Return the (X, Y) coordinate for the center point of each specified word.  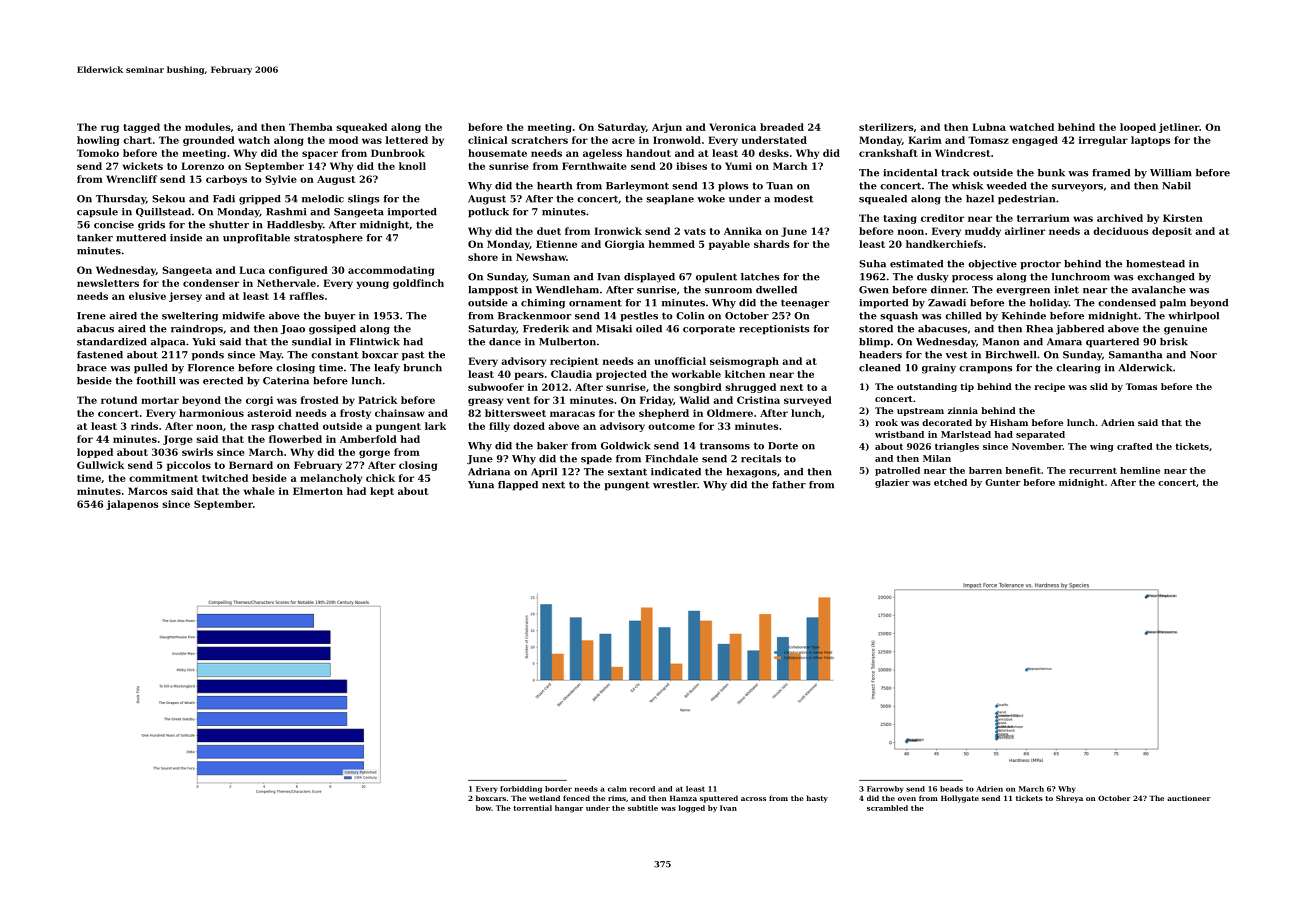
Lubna (989, 127)
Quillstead (163, 212)
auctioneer (1189, 798)
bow (483, 808)
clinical (488, 140)
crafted (1135, 446)
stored (876, 329)
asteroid (269, 413)
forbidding (521, 789)
